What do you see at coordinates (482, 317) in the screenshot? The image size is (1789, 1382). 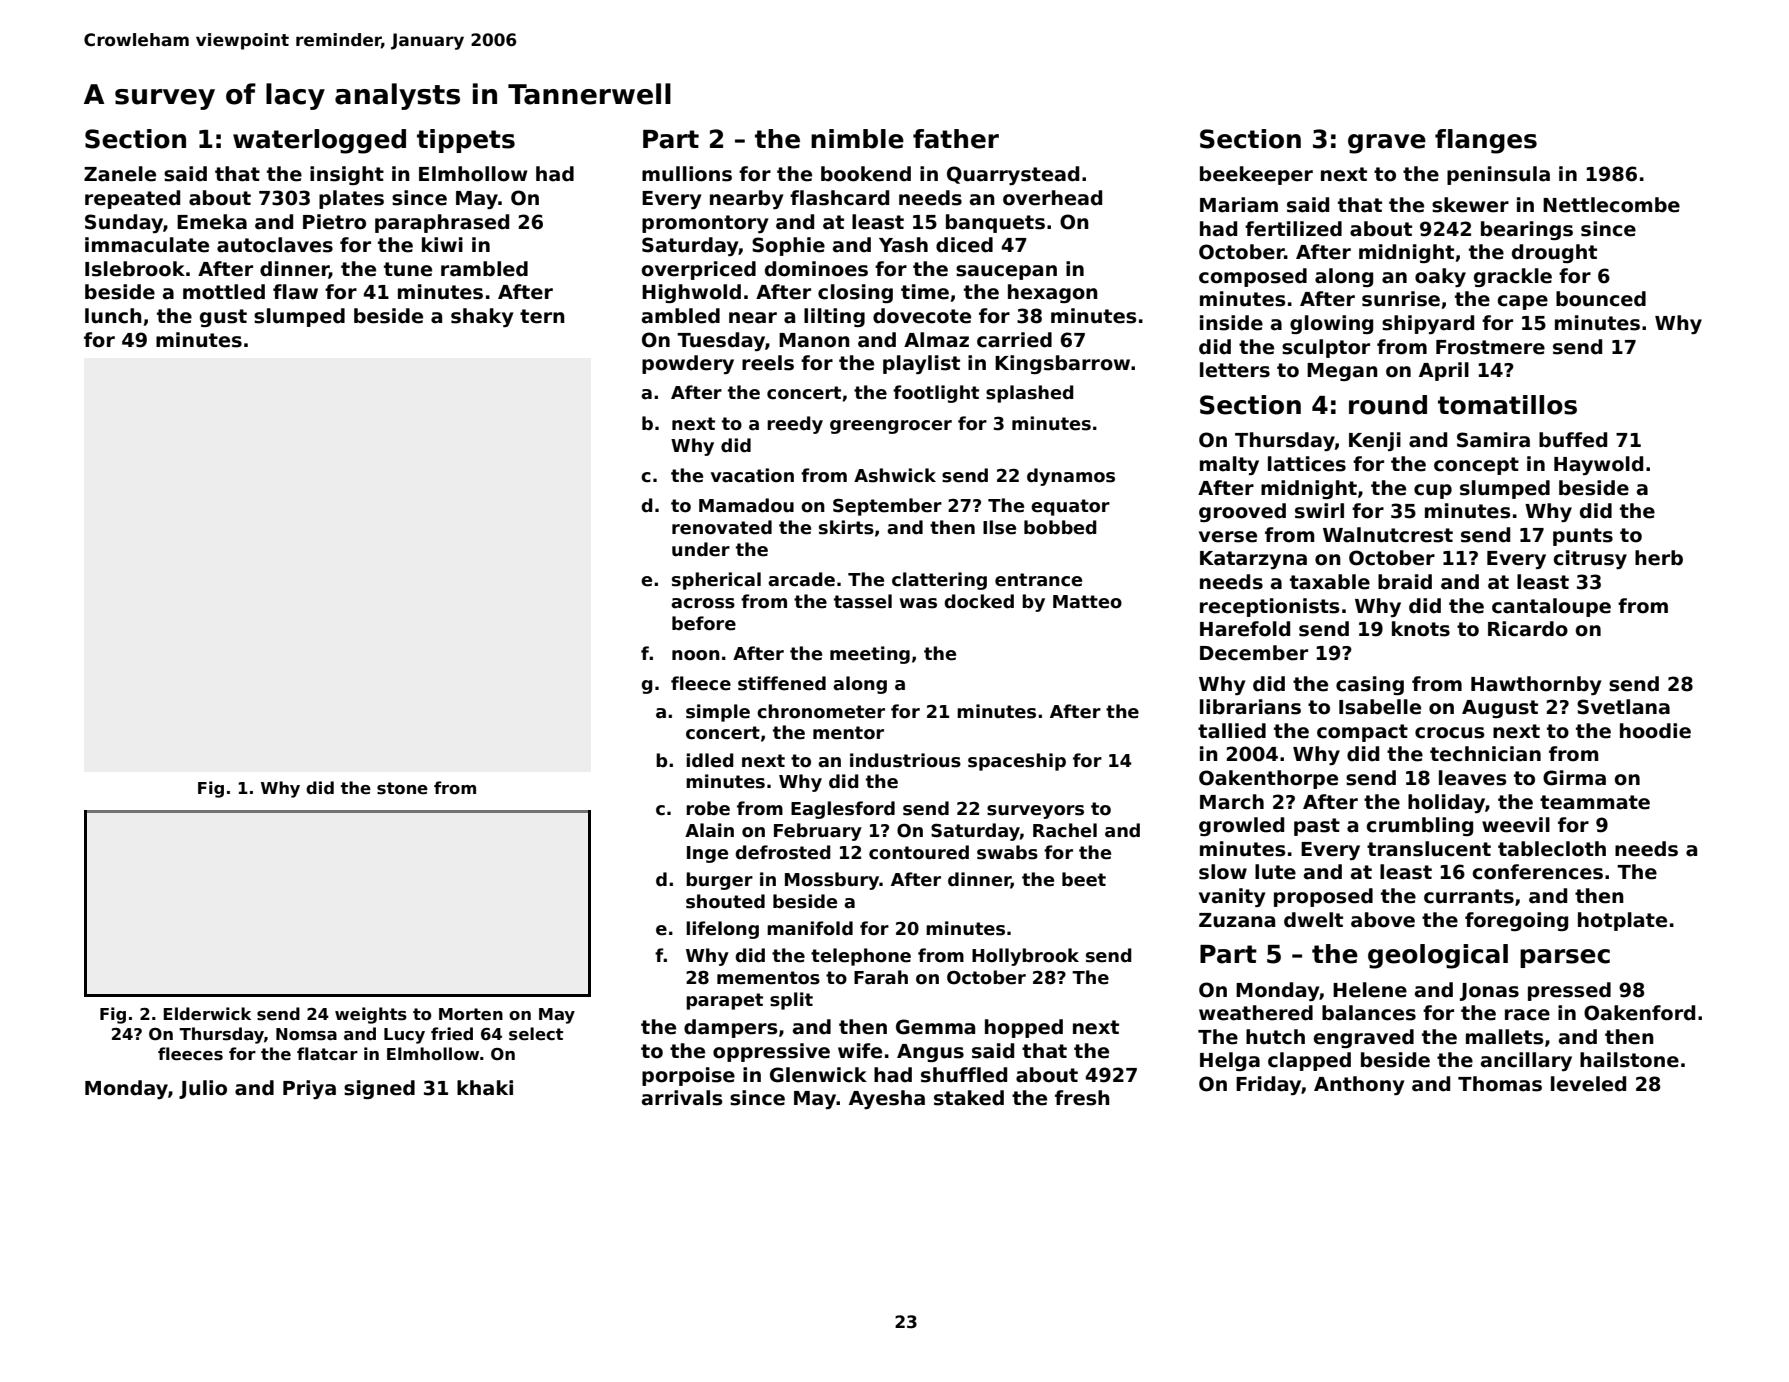 I see `shaky` at bounding box center [482, 317].
